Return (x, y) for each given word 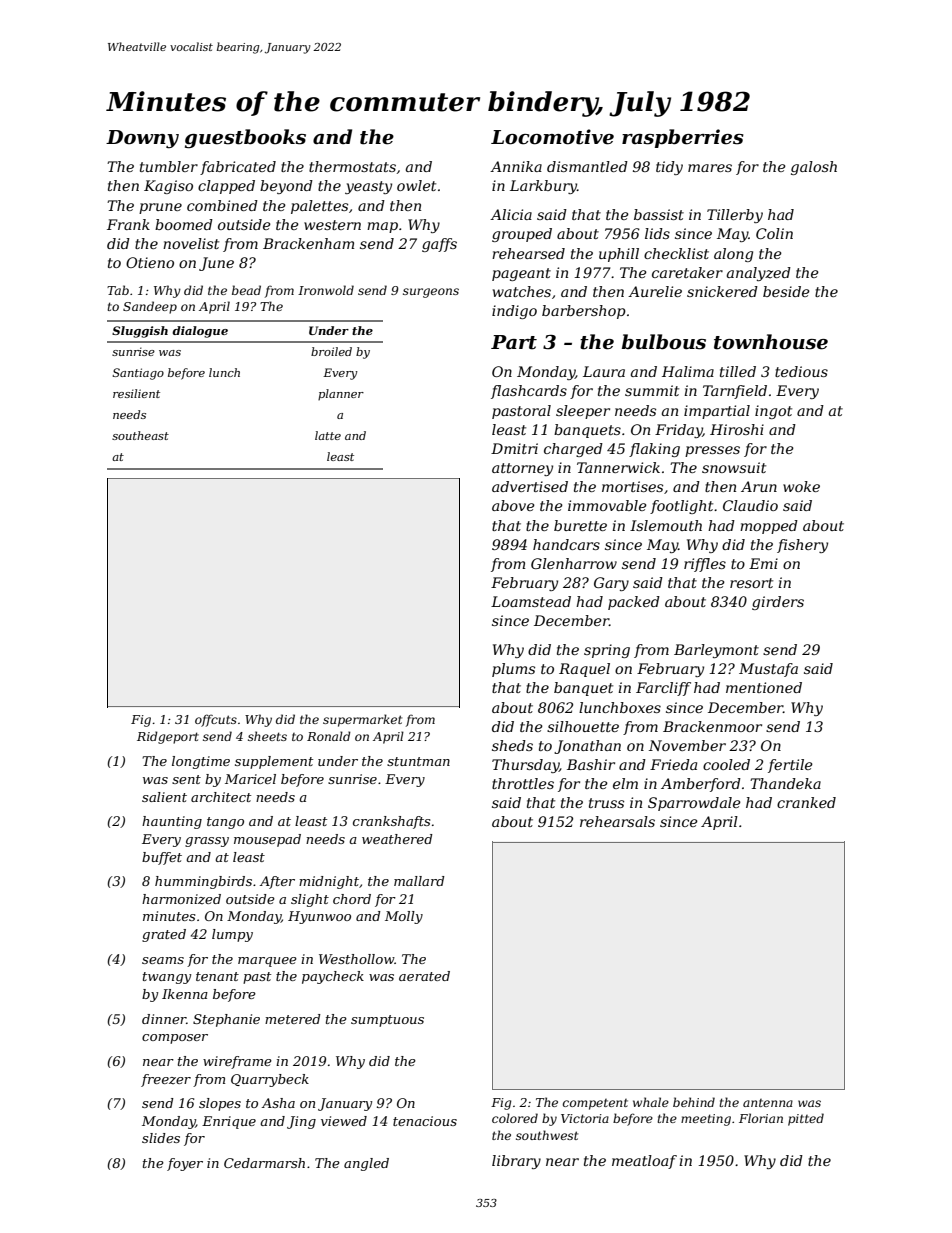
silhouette (583, 726)
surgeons (431, 293)
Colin (774, 233)
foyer (185, 1164)
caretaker (687, 272)
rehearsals (617, 821)
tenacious (425, 1121)
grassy (207, 842)
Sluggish (140, 332)
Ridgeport (168, 737)
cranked (806, 802)
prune (160, 208)
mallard (419, 881)
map (382, 227)
